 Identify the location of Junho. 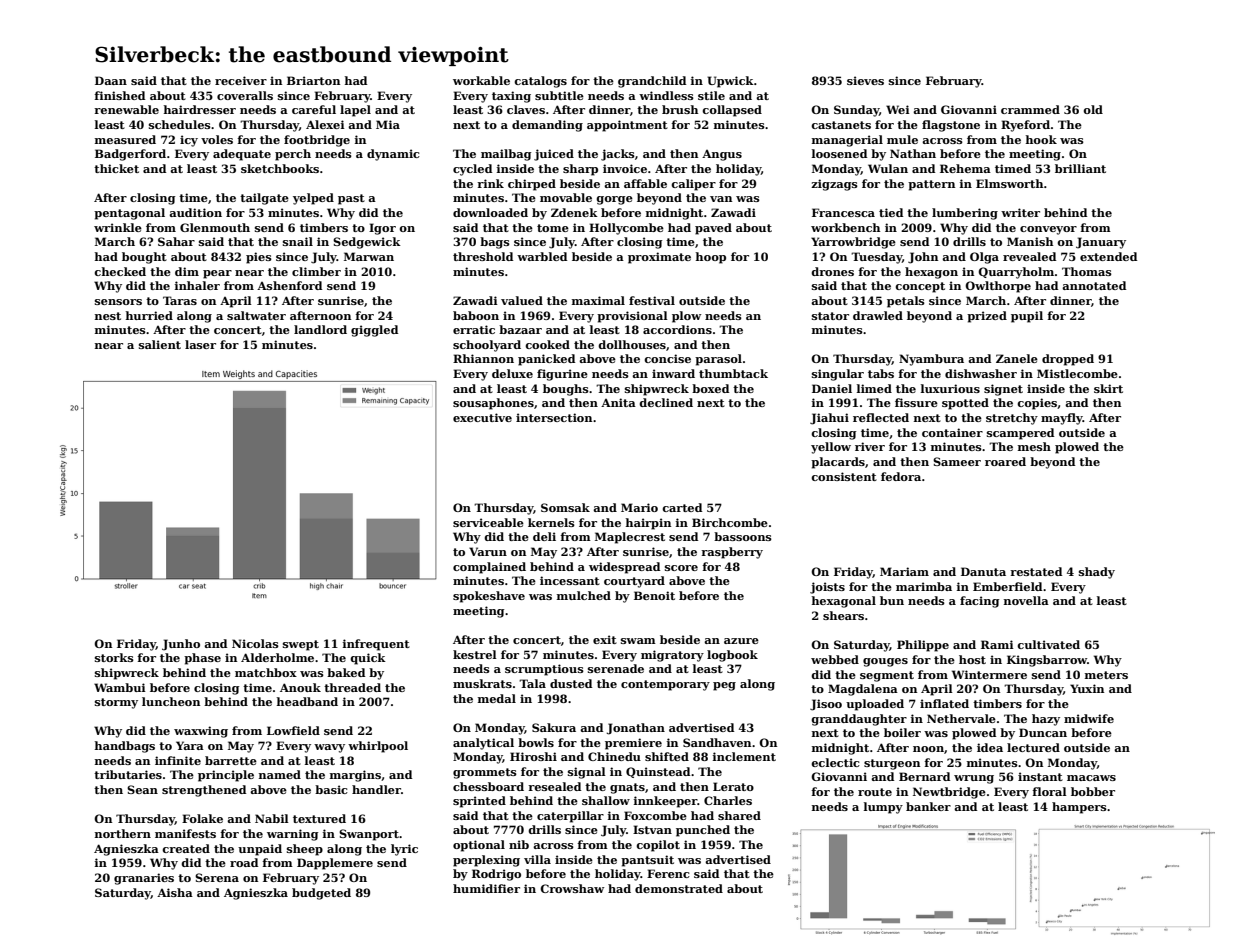
(181, 645).
